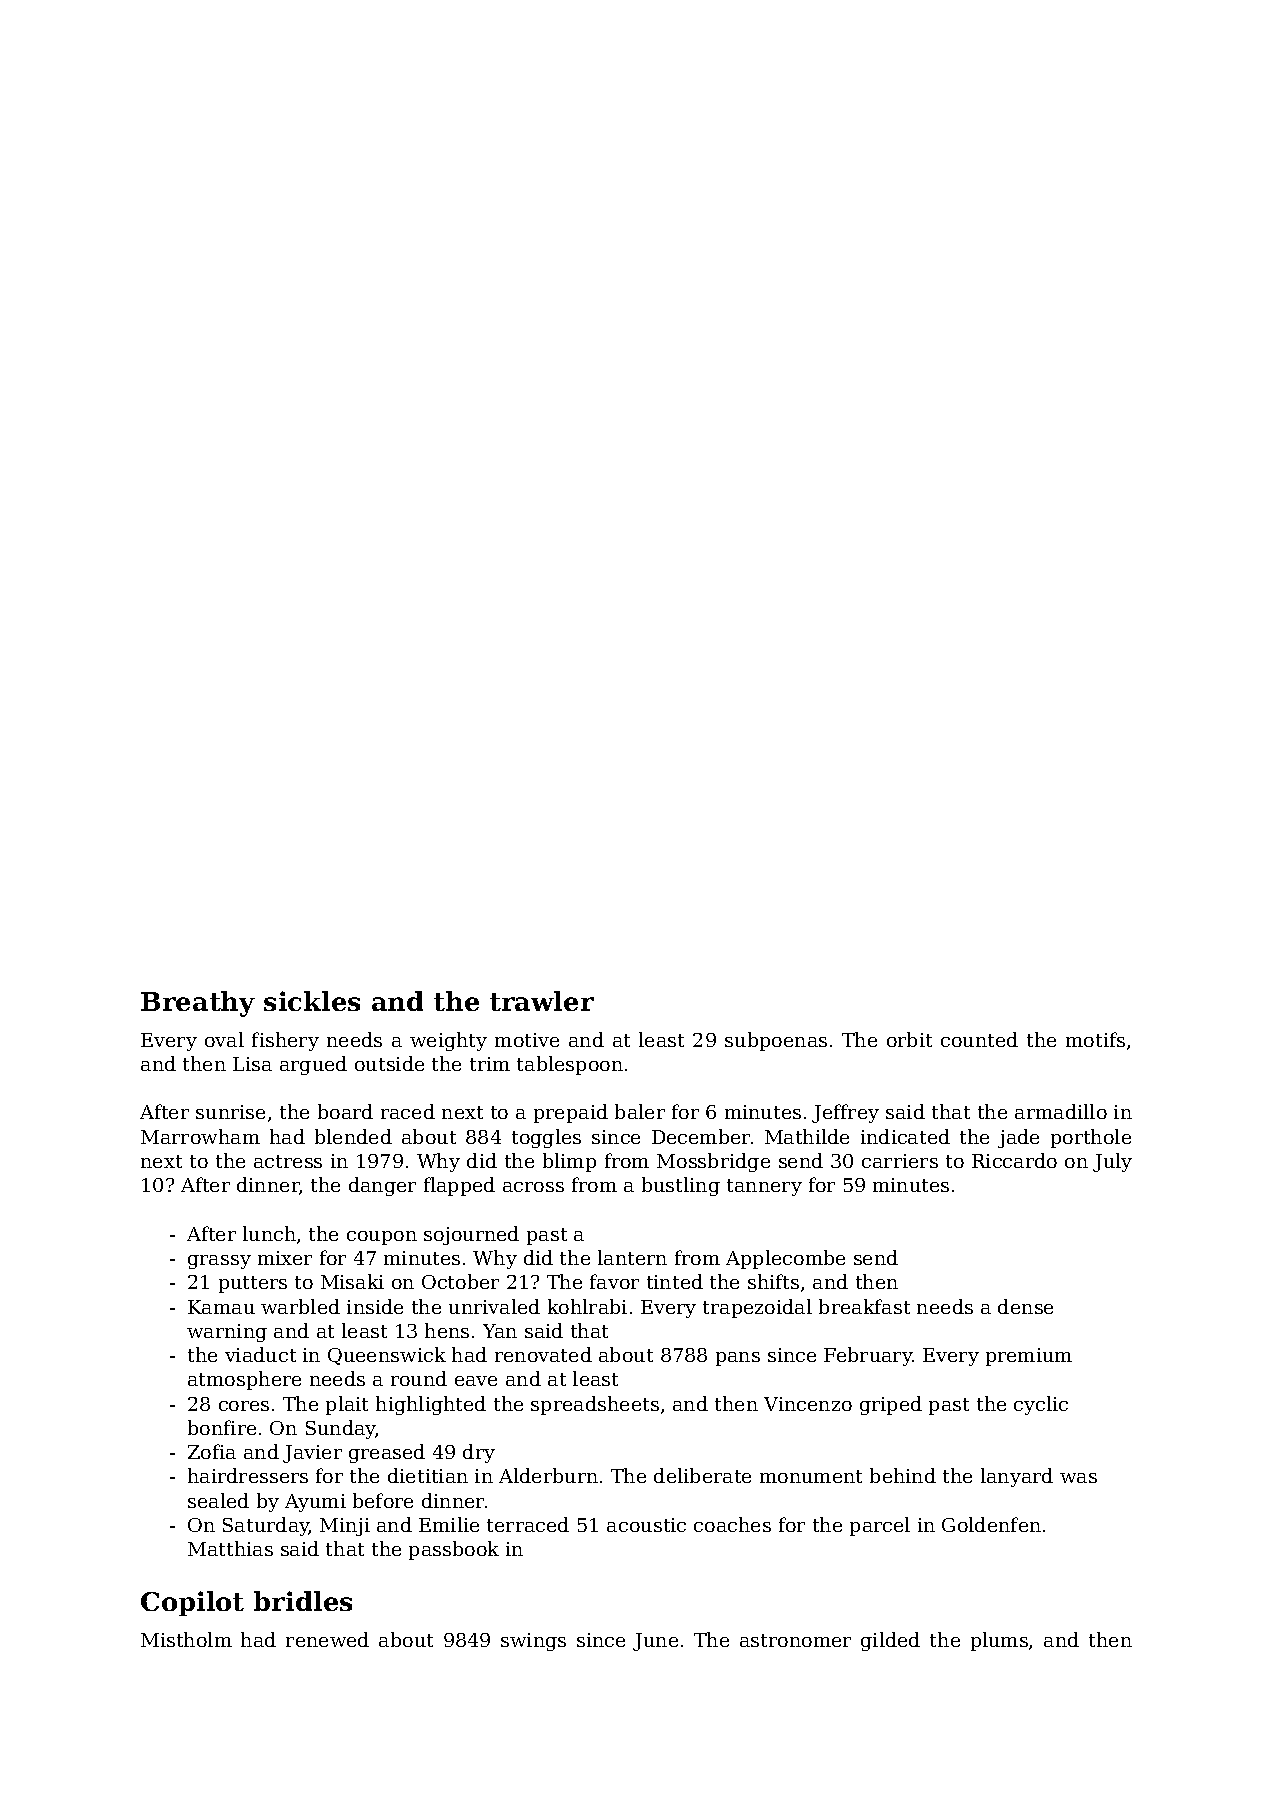 Image resolution: width=1273 pixels, height=1801 pixels. What do you see at coordinates (312, 1001) in the page?
I see `sickles` at bounding box center [312, 1001].
